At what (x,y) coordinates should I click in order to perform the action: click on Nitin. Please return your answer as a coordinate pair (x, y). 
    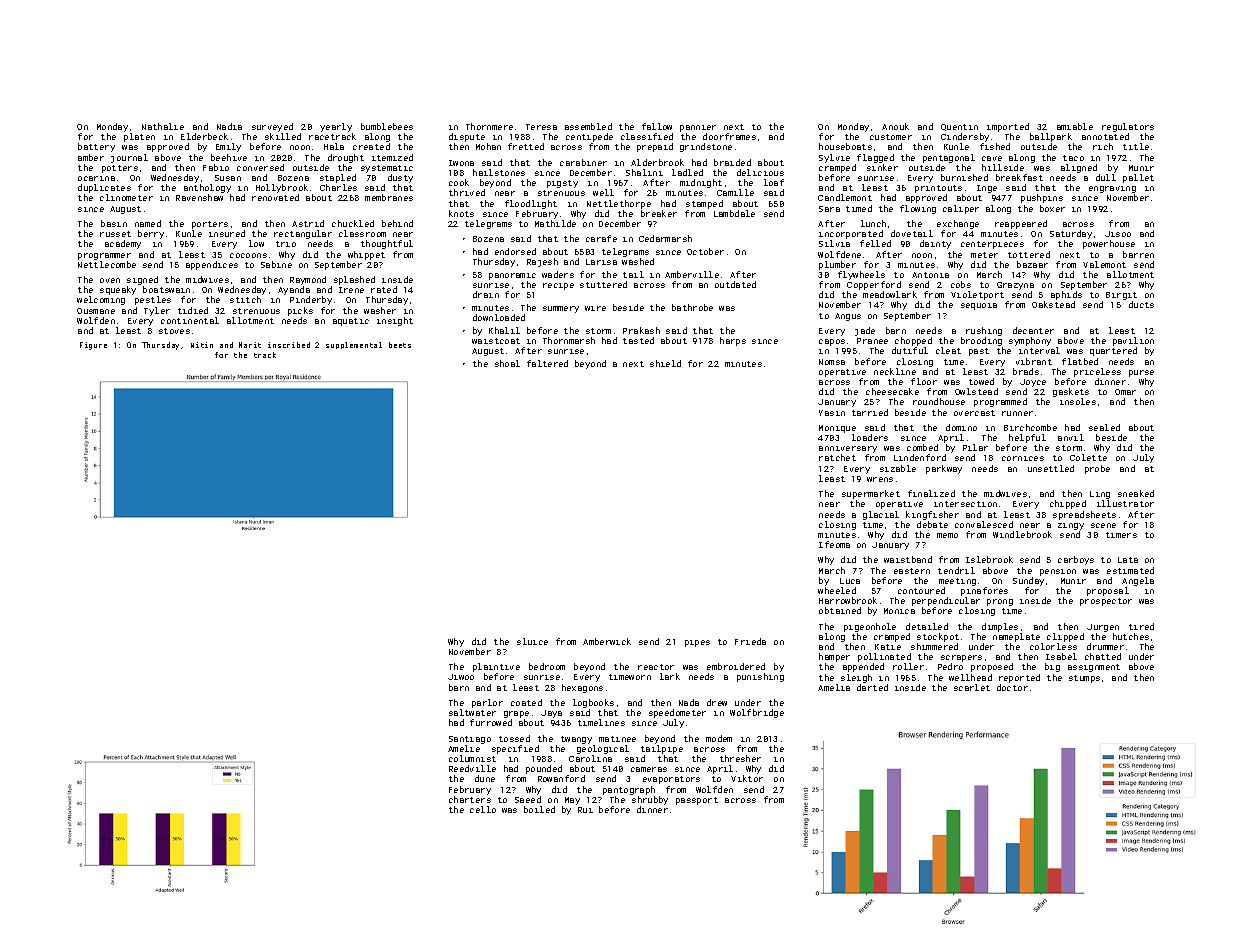
    Looking at the image, I should click on (202, 345).
